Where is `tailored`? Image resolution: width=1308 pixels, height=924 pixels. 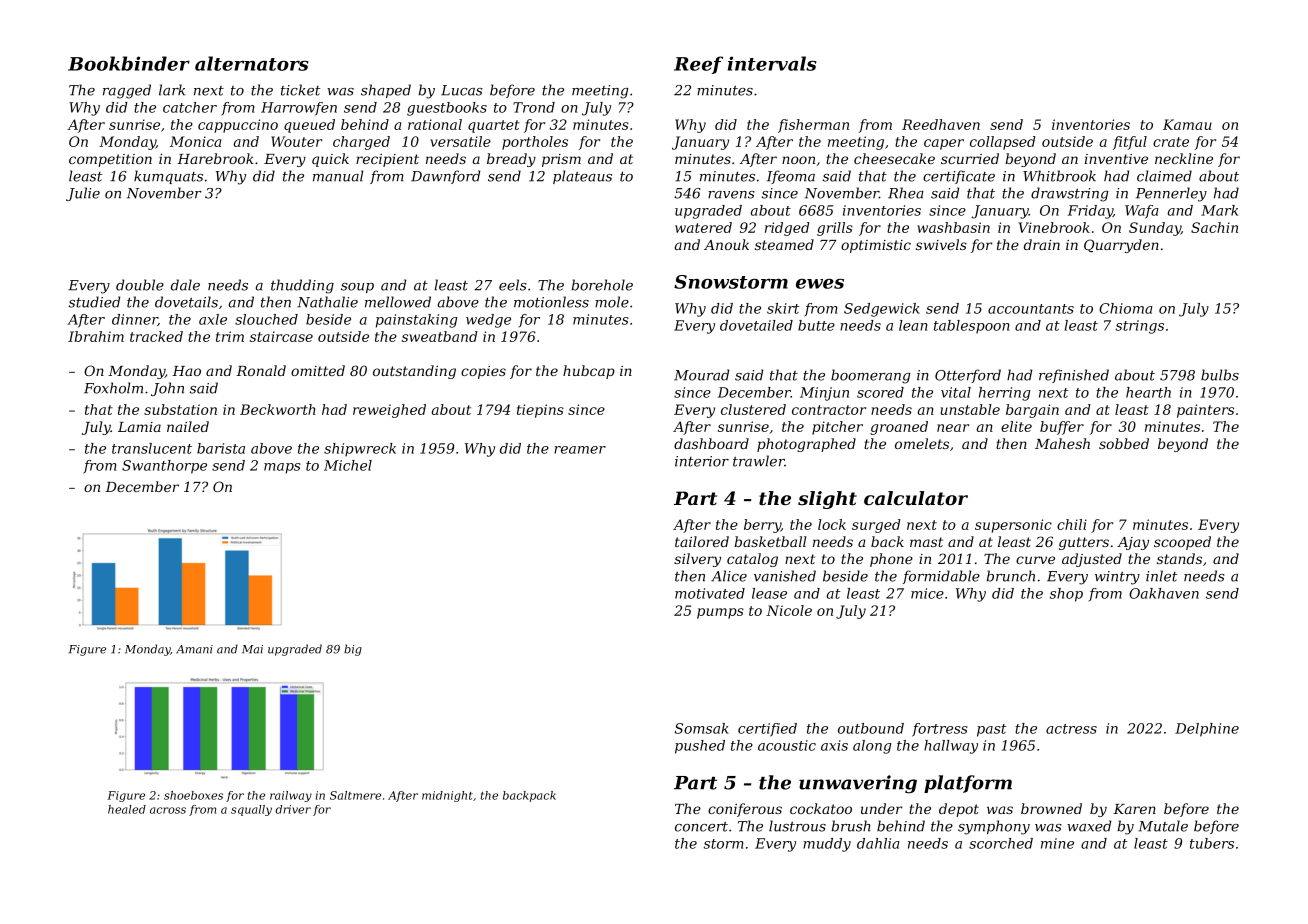 tailored is located at coordinates (702, 541).
